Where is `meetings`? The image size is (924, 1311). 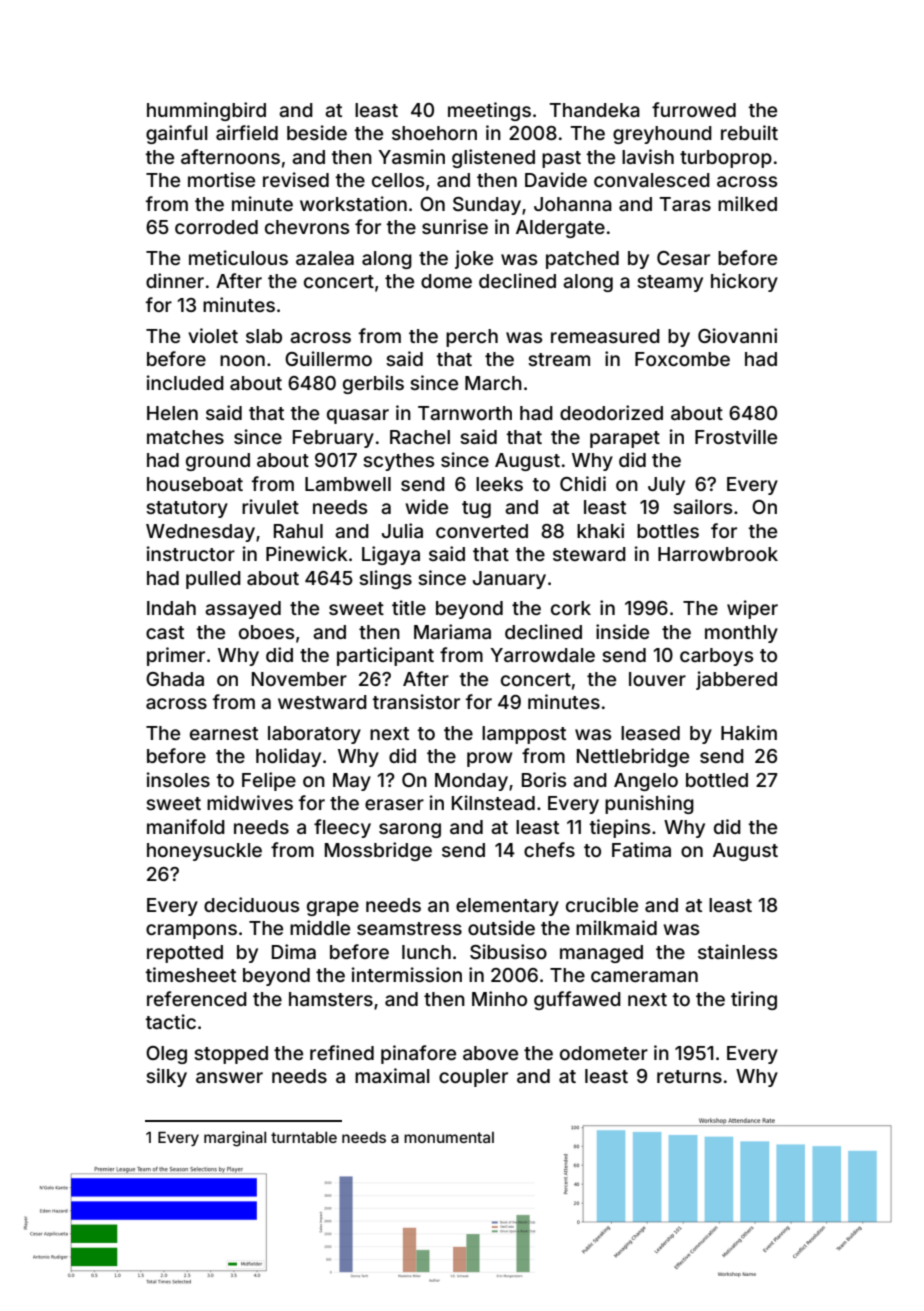 meetings is located at coordinates (489, 111).
